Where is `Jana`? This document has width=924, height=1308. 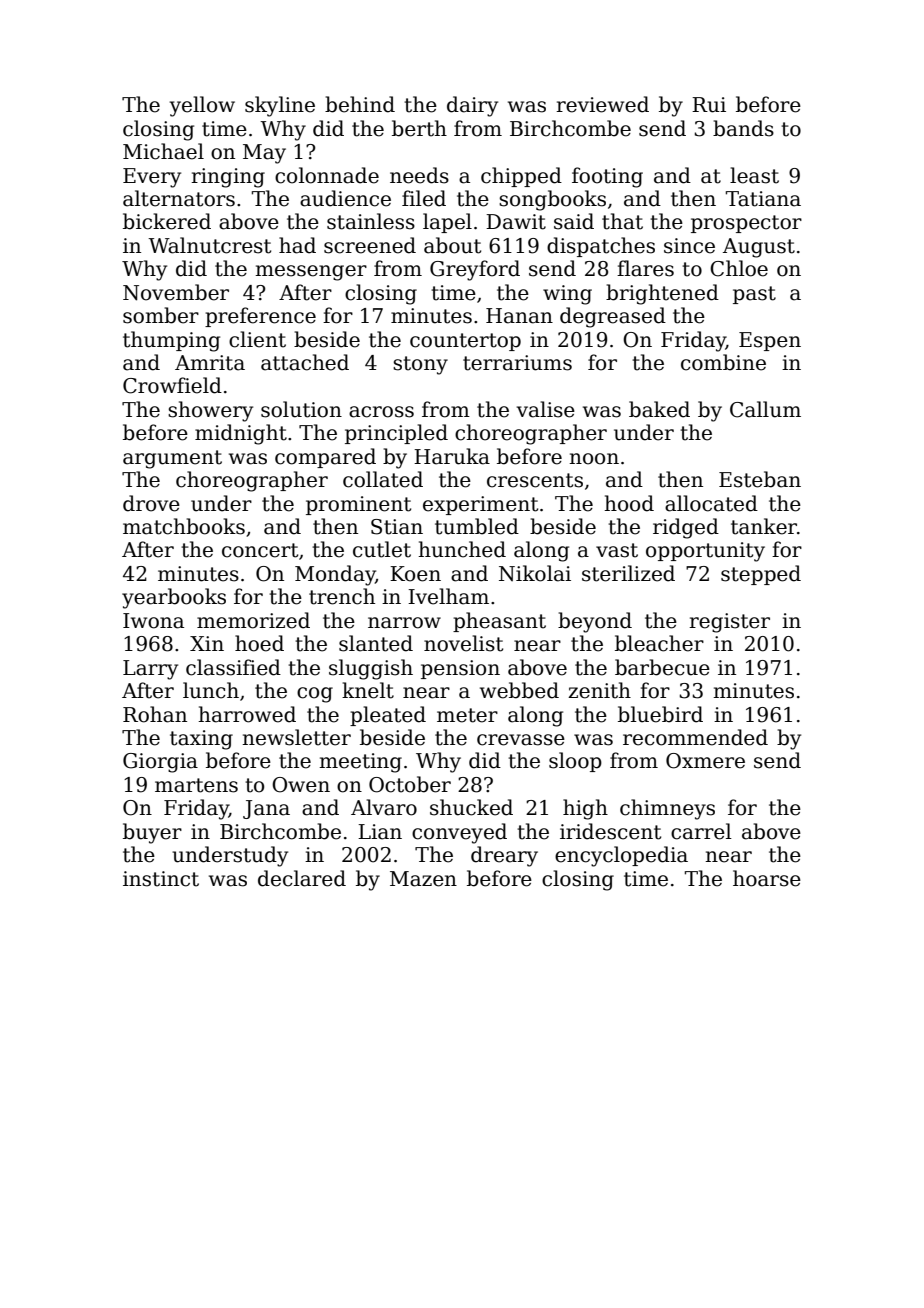
Jana is located at coordinates (266, 809).
